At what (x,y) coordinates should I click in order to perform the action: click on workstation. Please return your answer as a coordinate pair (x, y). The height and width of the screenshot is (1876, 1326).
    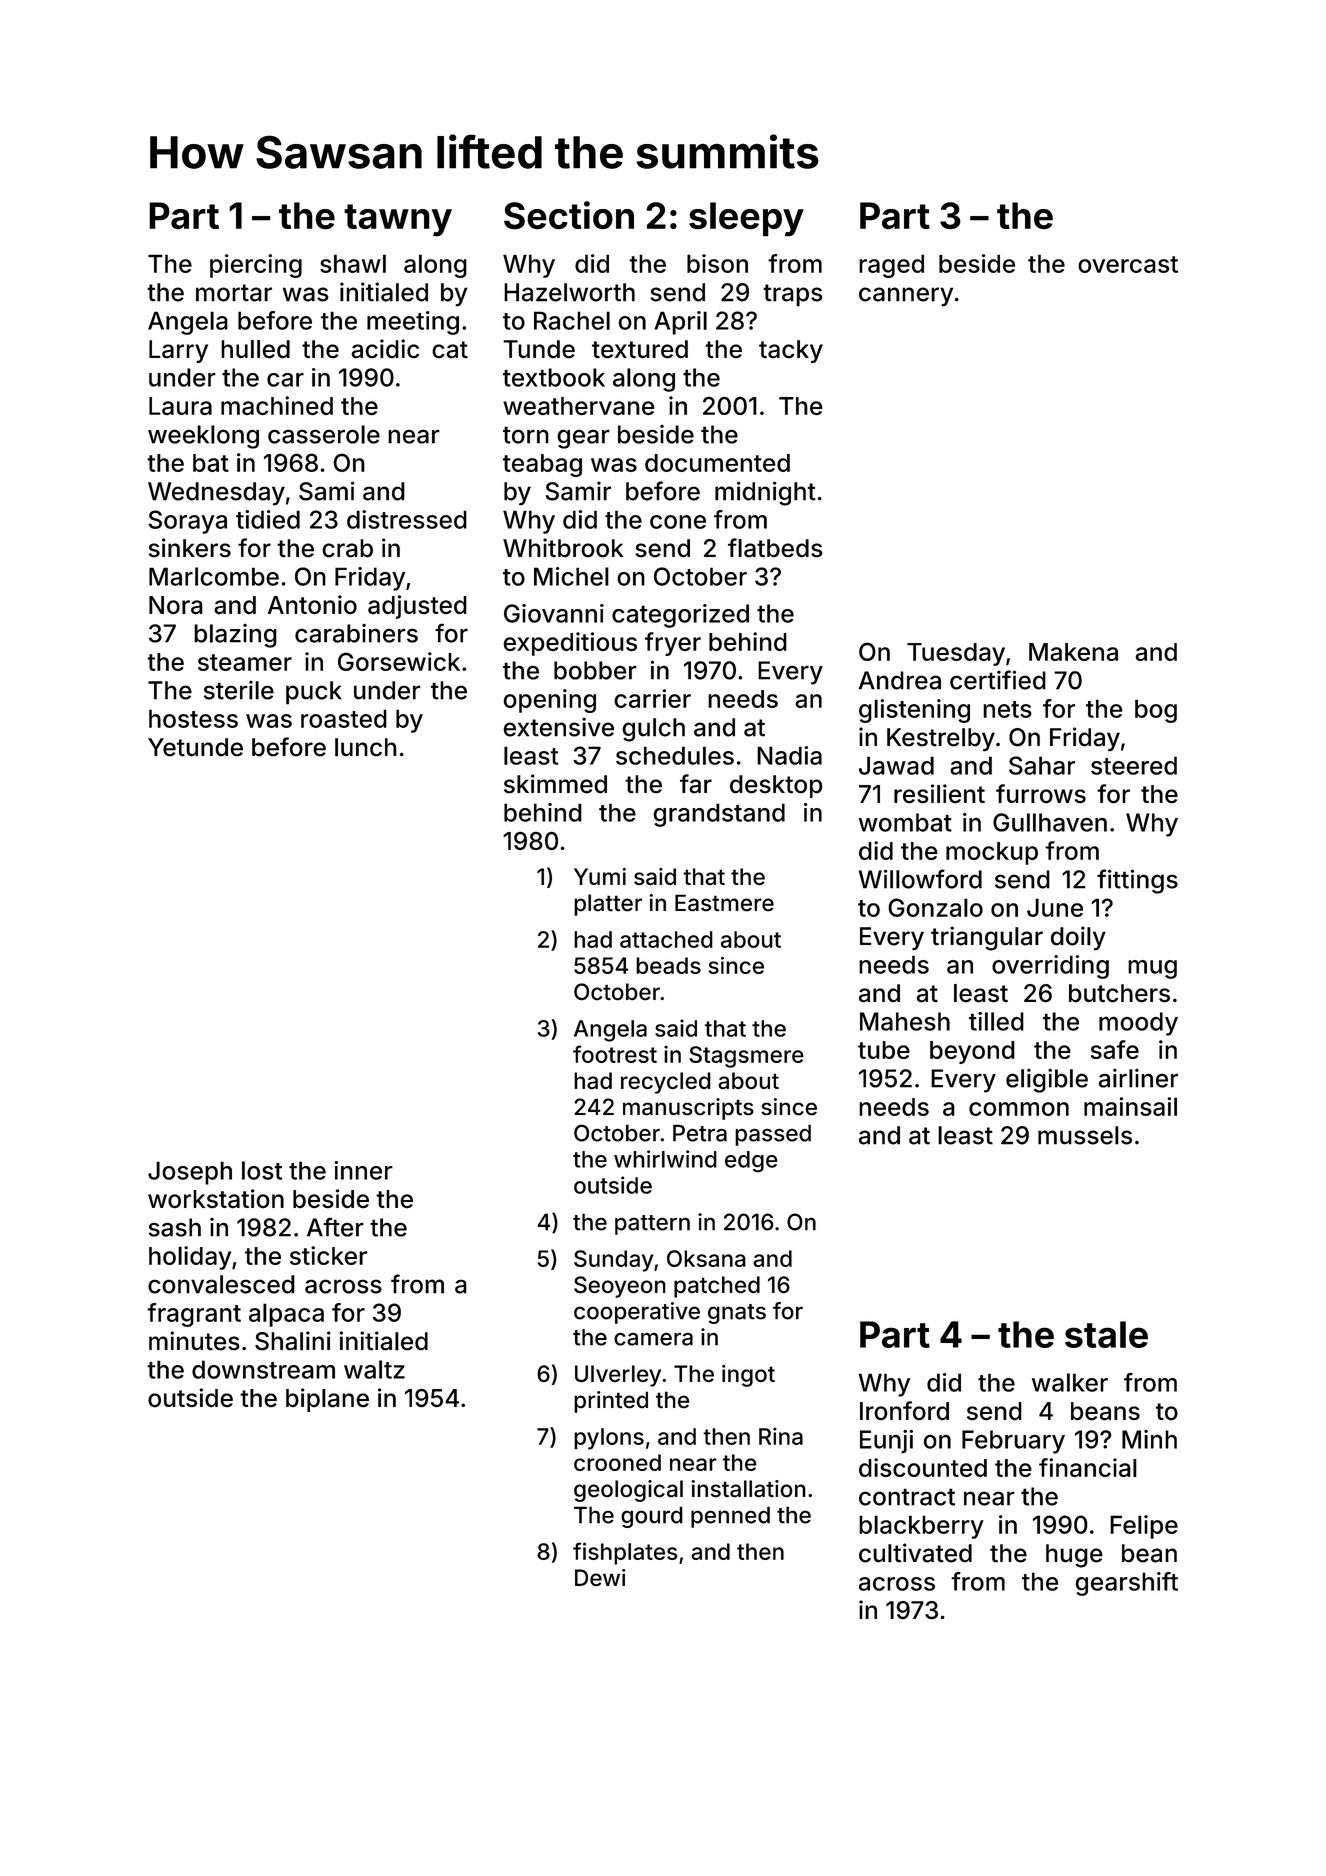
    Looking at the image, I should click on (216, 1199).
